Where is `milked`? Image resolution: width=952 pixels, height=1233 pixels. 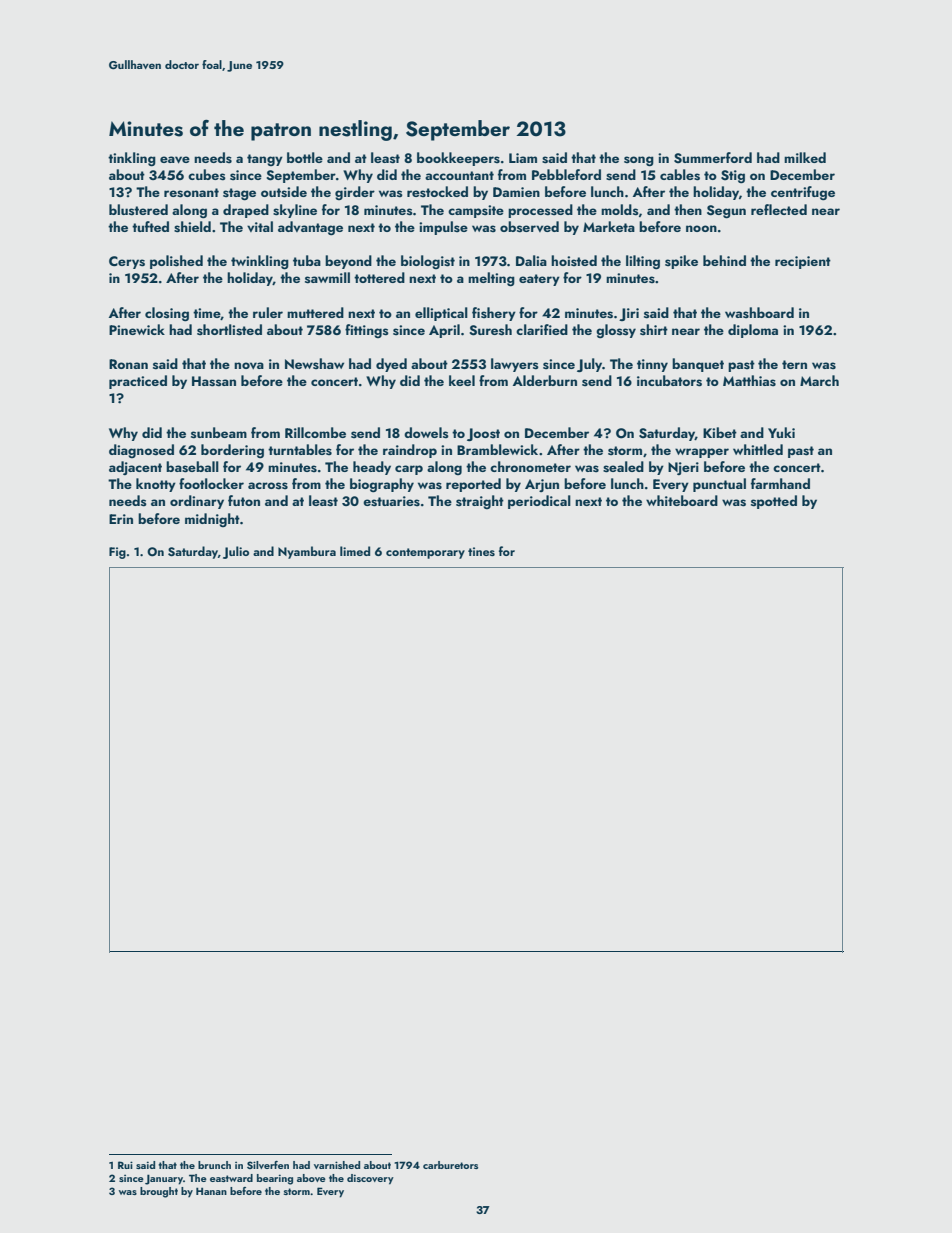 milked is located at coordinates (805, 157).
